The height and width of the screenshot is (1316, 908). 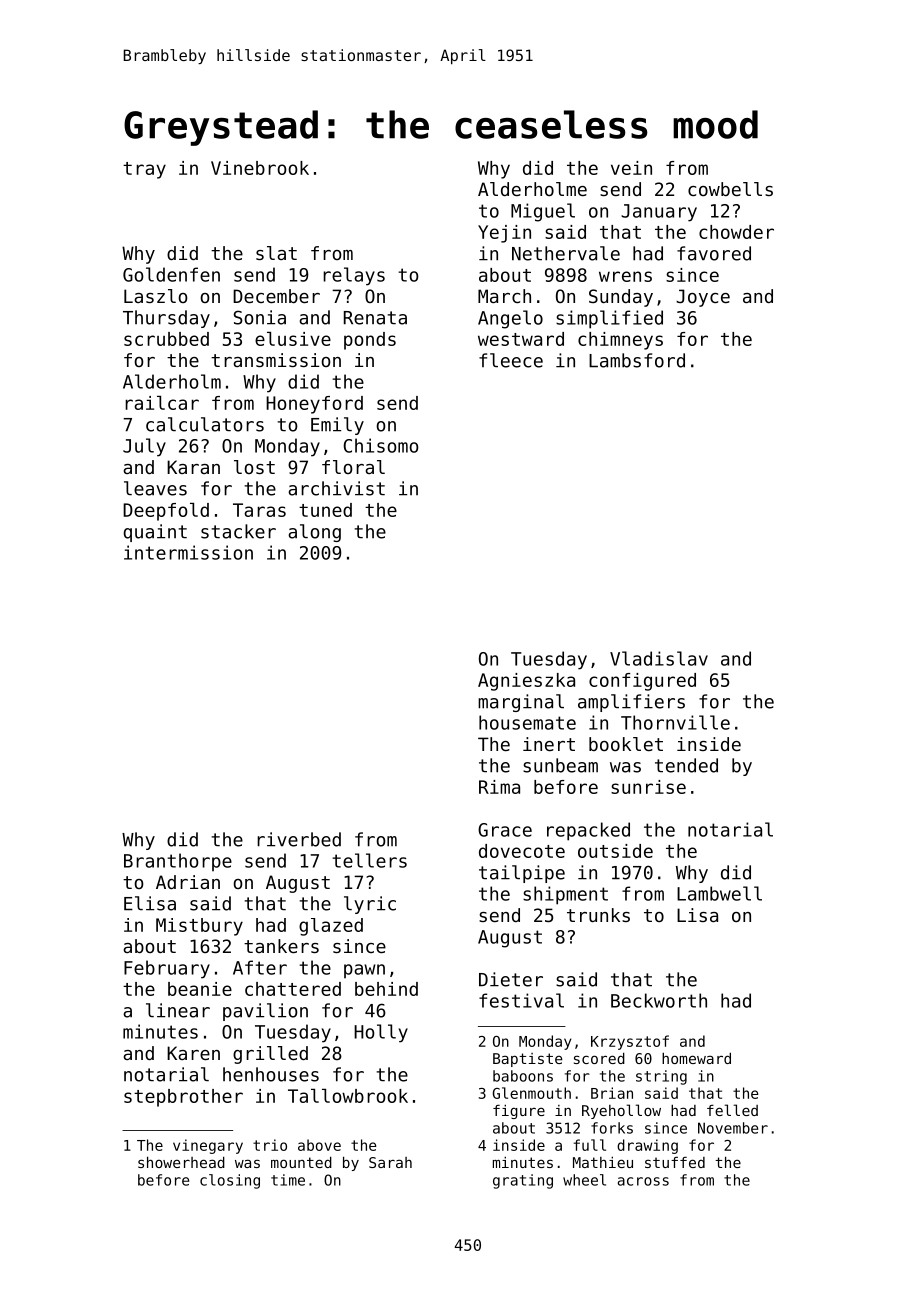 What do you see at coordinates (703, 298) in the screenshot?
I see `Joyce` at bounding box center [703, 298].
